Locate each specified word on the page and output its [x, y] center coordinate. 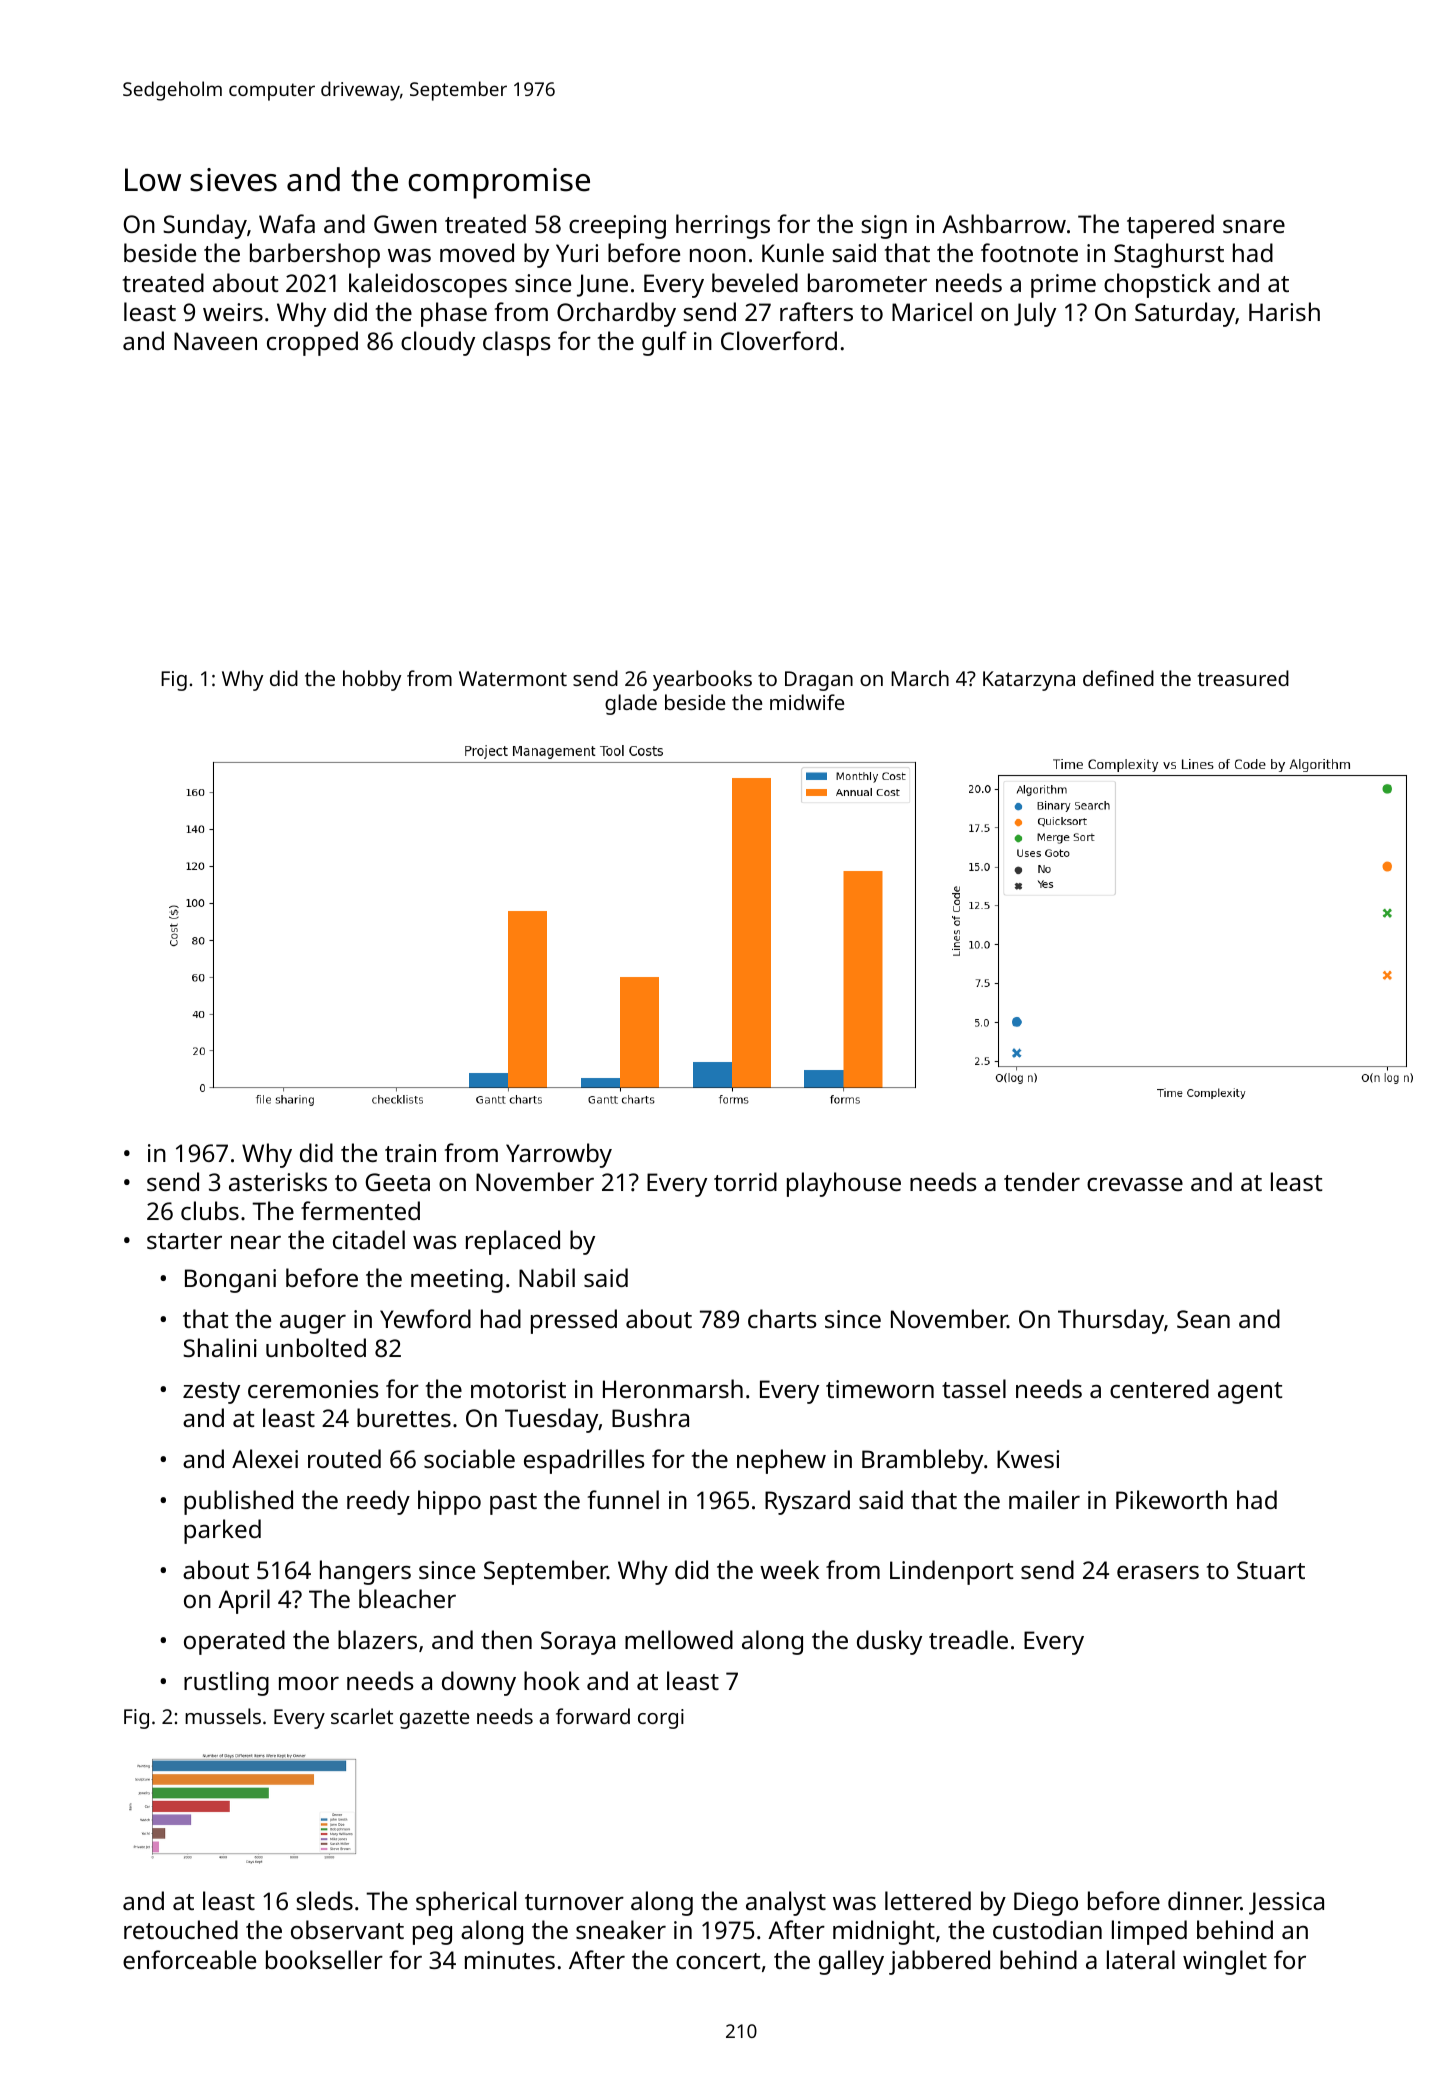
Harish [1284, 311]
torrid [745, 1181]
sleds [325, 1900]
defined [1118, 678]
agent [1250, 1393]
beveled [755, 282]
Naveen [215, 341]
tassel [974, 1388]
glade [631, 704]
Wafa [287, 223]
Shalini [220, 1347]
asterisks [278, 1181]
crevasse [1135, 1184]
